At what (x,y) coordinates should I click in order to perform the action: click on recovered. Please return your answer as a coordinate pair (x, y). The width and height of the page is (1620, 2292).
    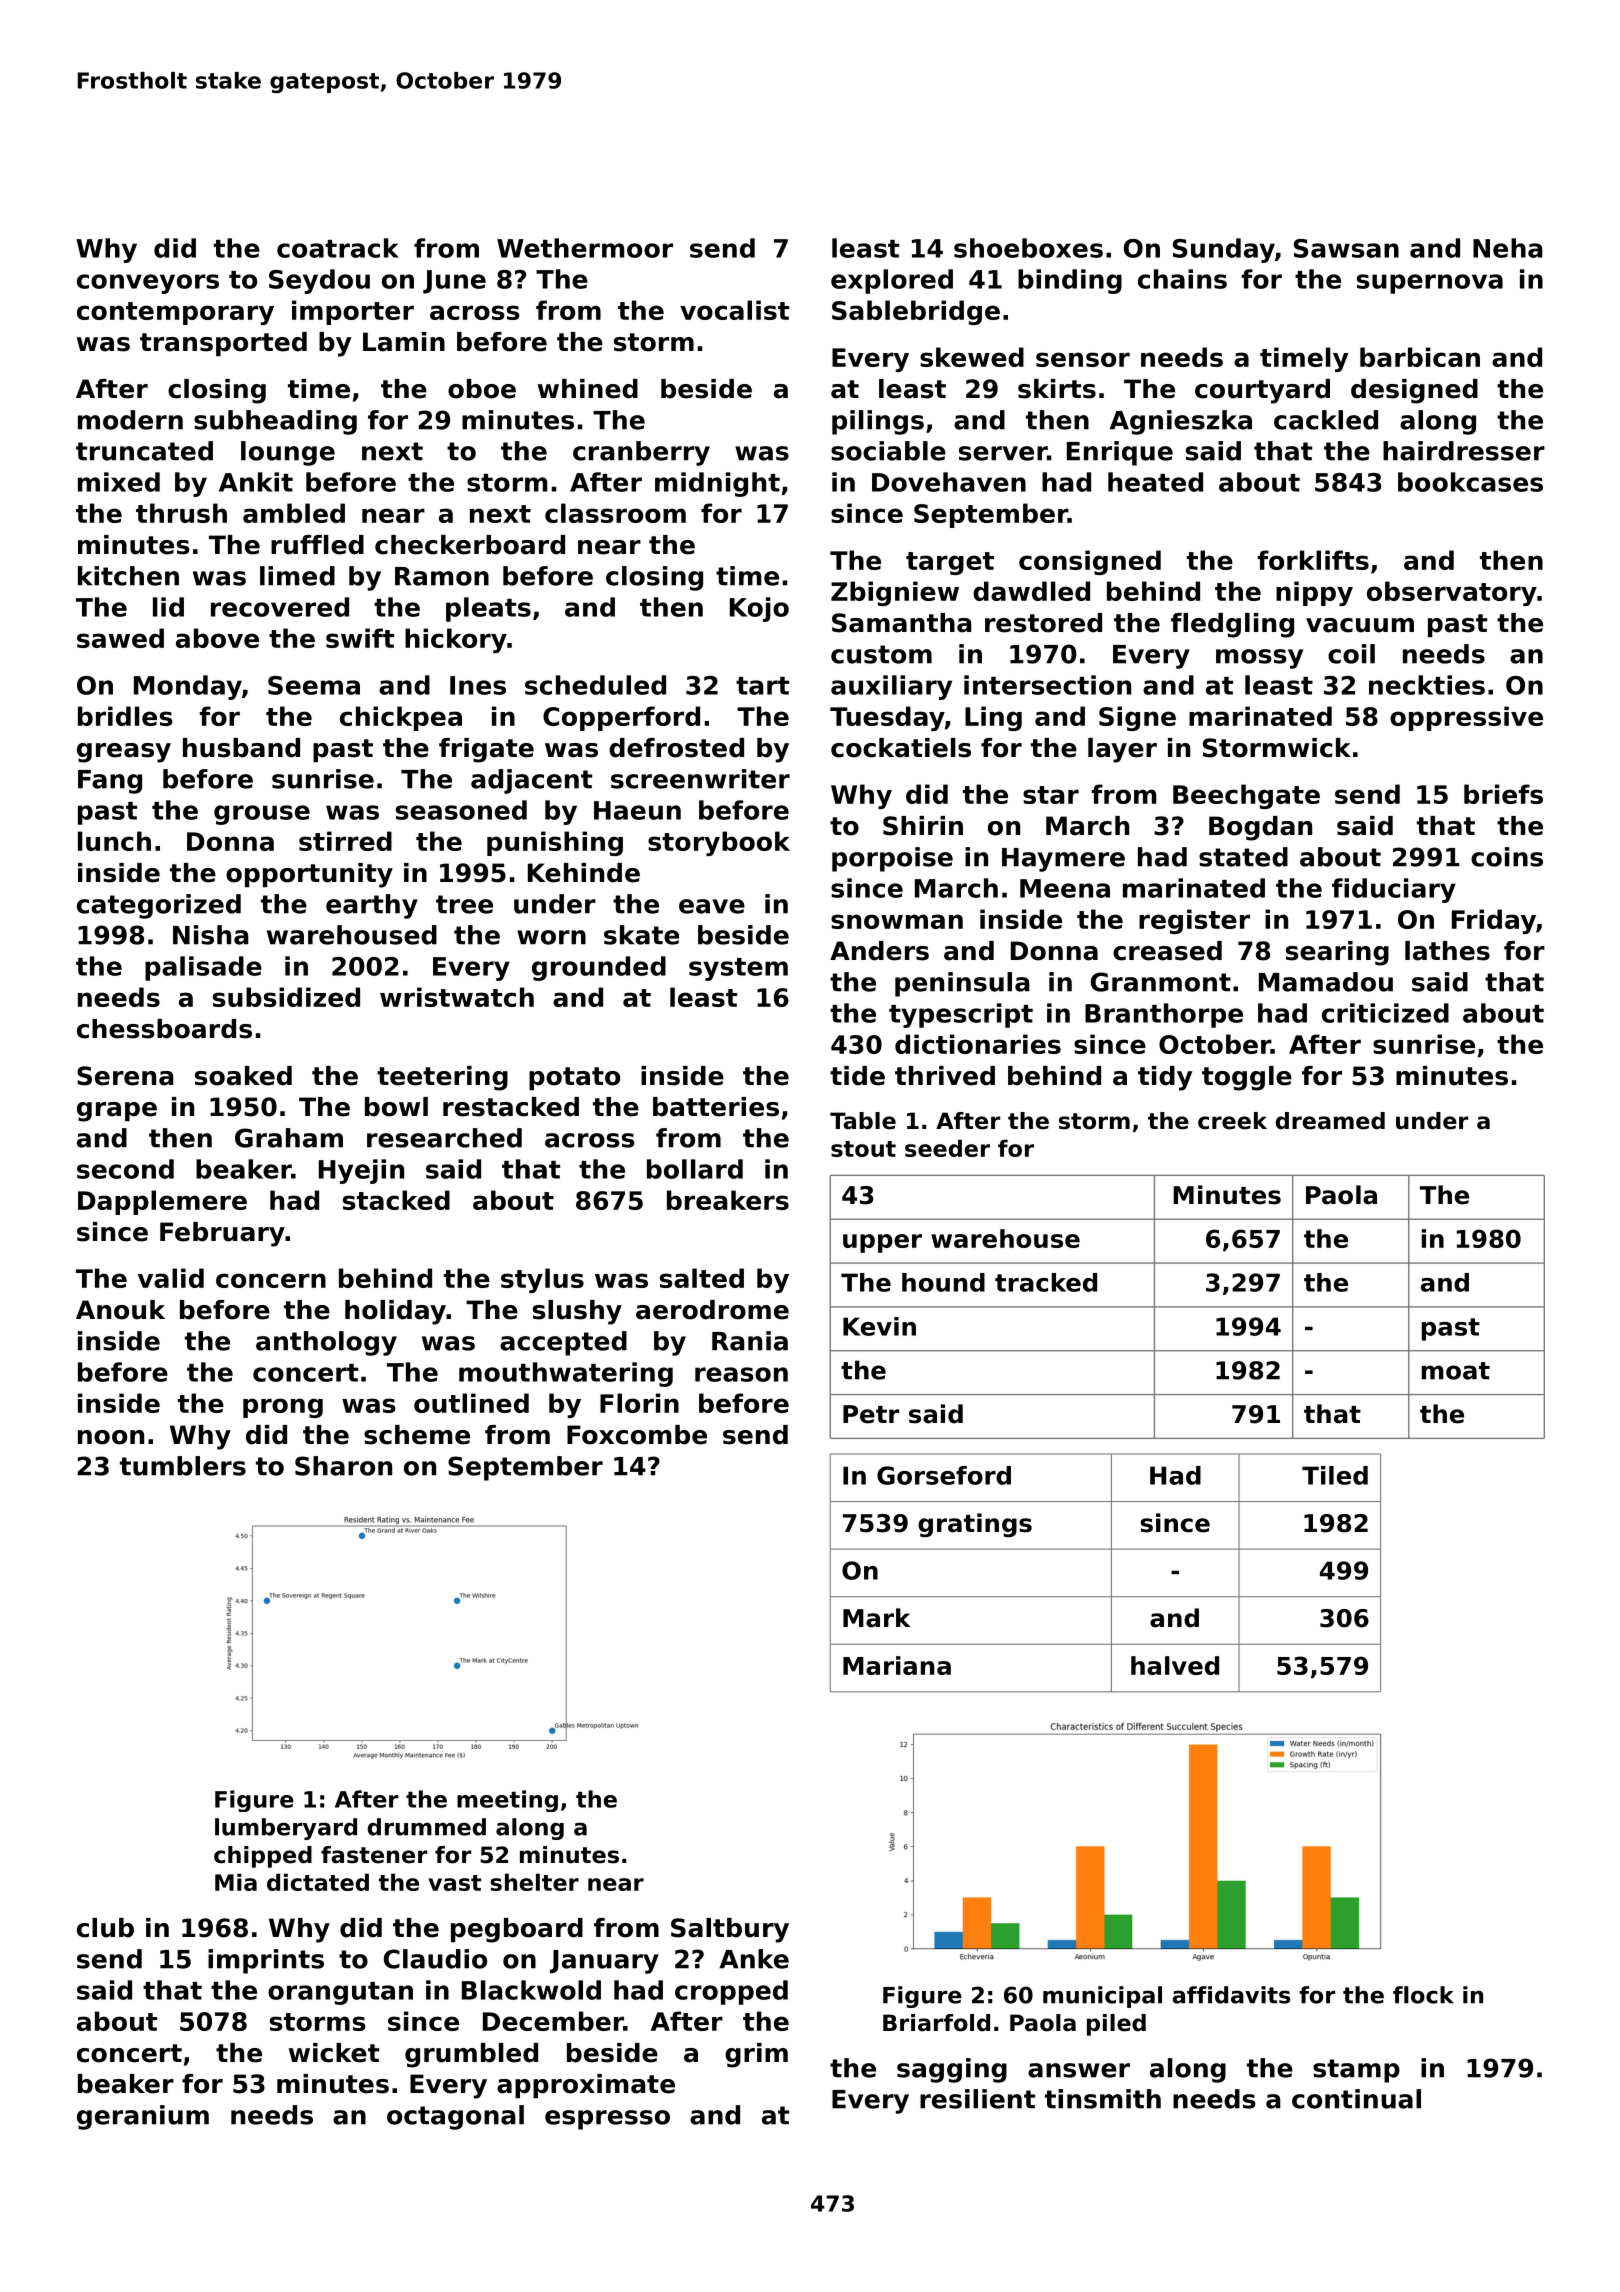
    Looking at the image, I should click on (280, 607).
